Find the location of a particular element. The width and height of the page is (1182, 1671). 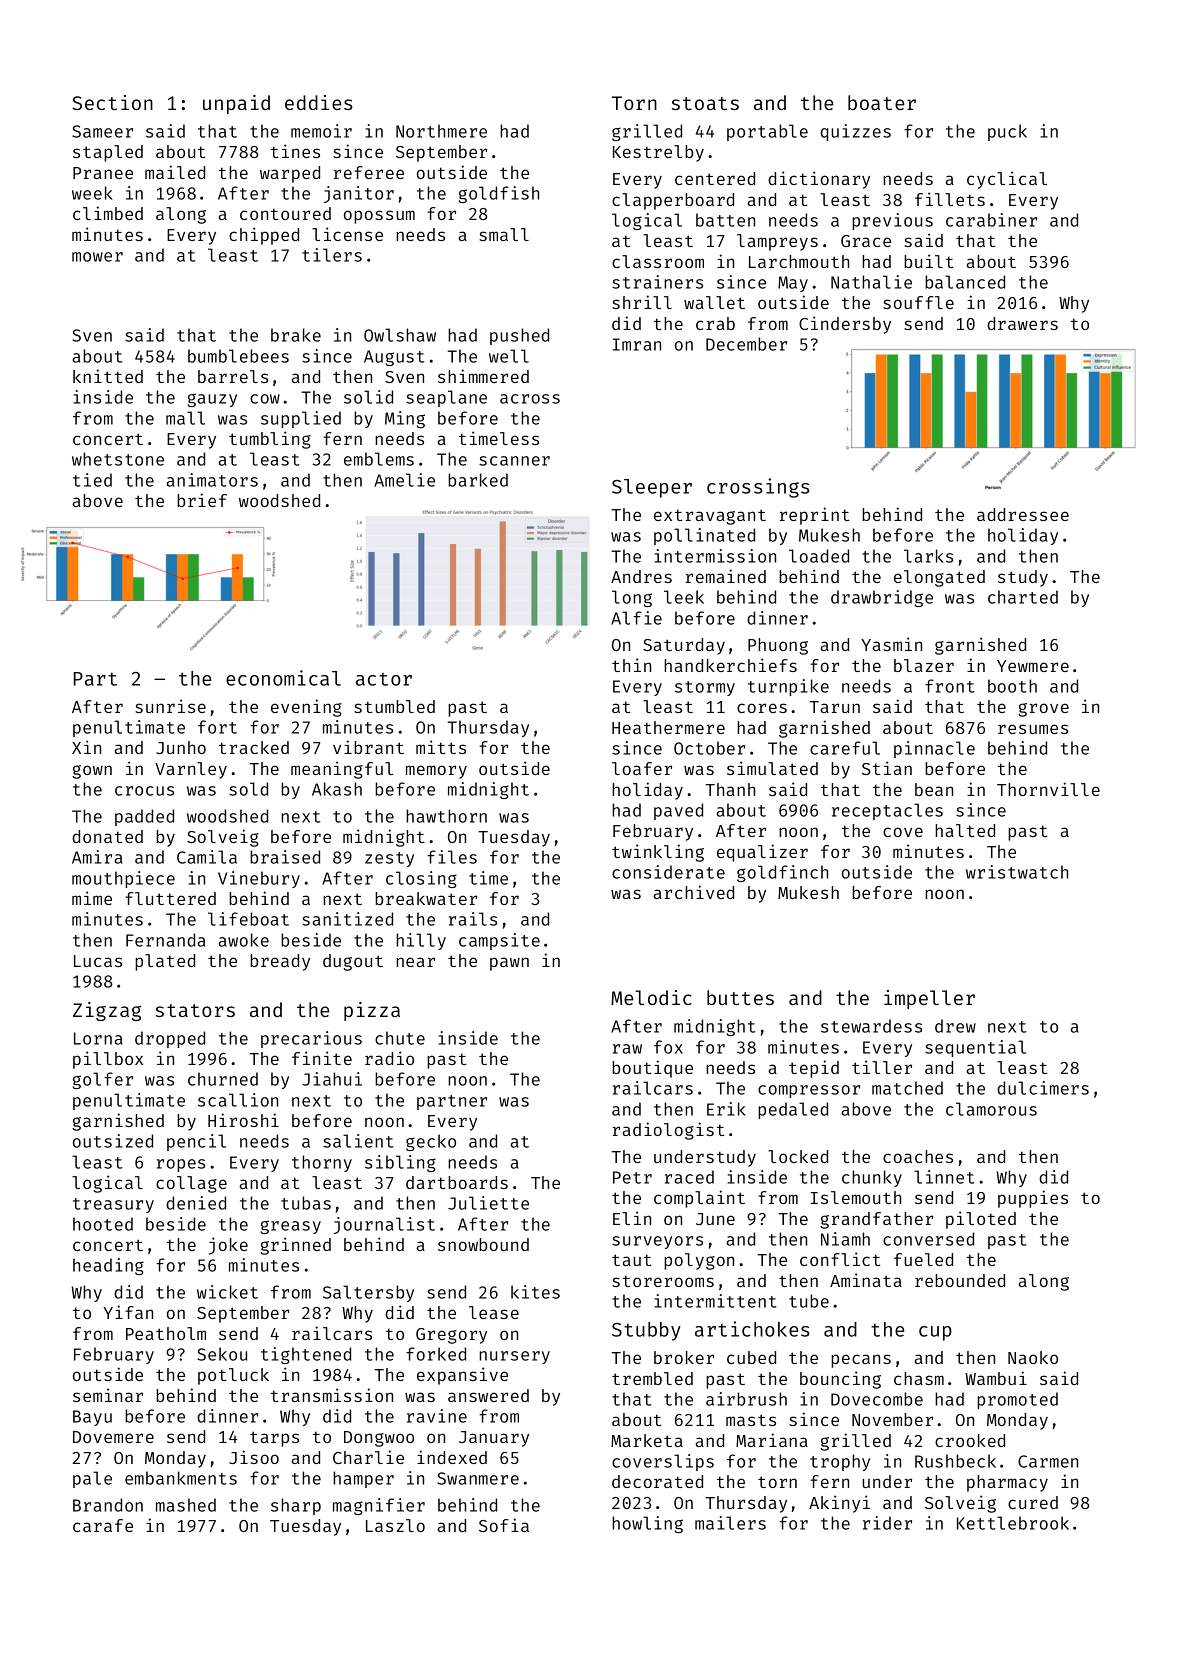

knitted is located at coordinates (108, 376).
